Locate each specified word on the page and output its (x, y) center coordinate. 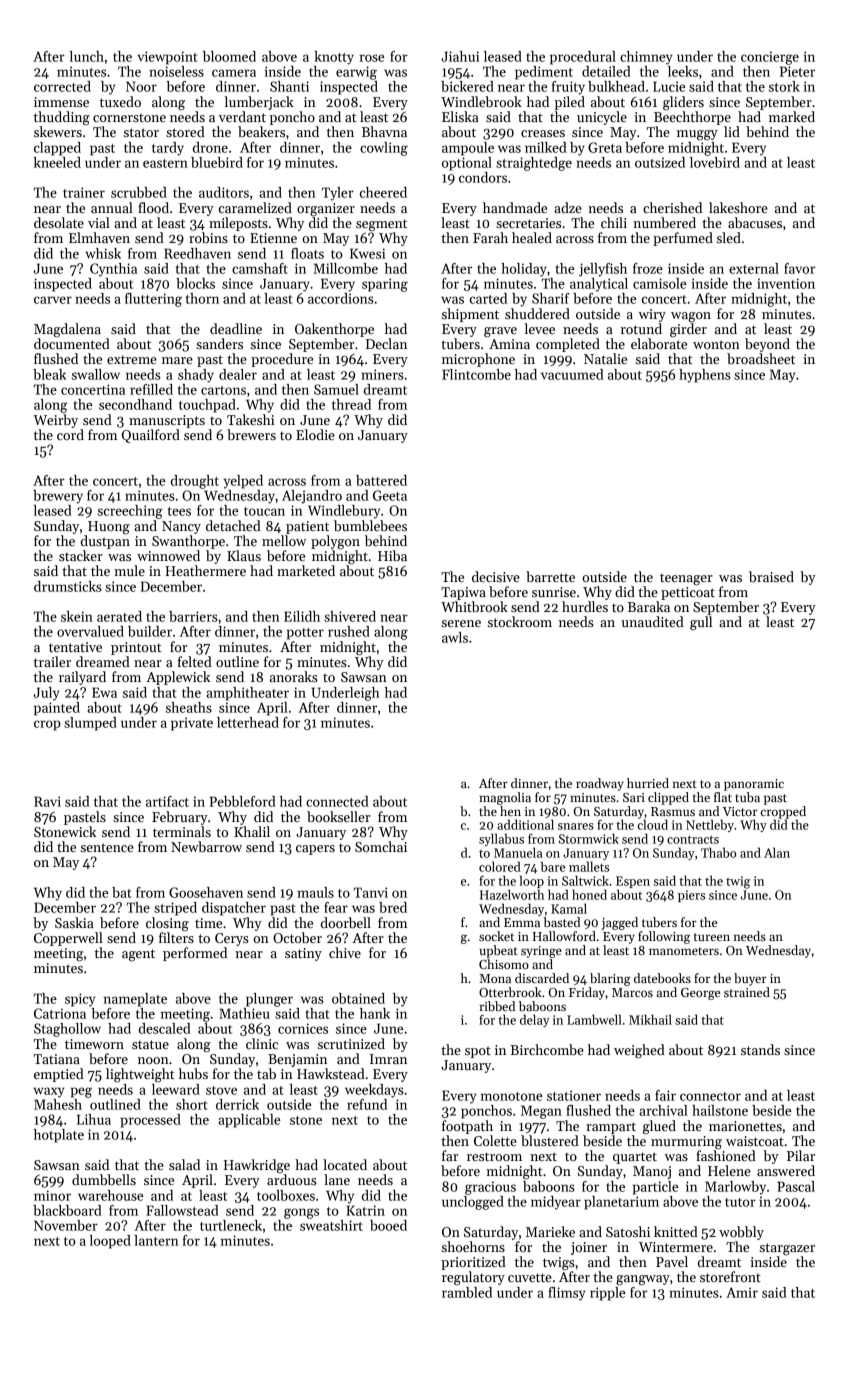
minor (52, 1195)
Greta (605, 147)
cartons (223, 390)
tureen (712, 937)
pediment (544, 73)
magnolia (505, 798)
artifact (167, 801)
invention (786, 283)
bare (553, 866)
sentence (107, 847)
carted (488, 298)
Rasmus (673, 811)
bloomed (229, 56)
